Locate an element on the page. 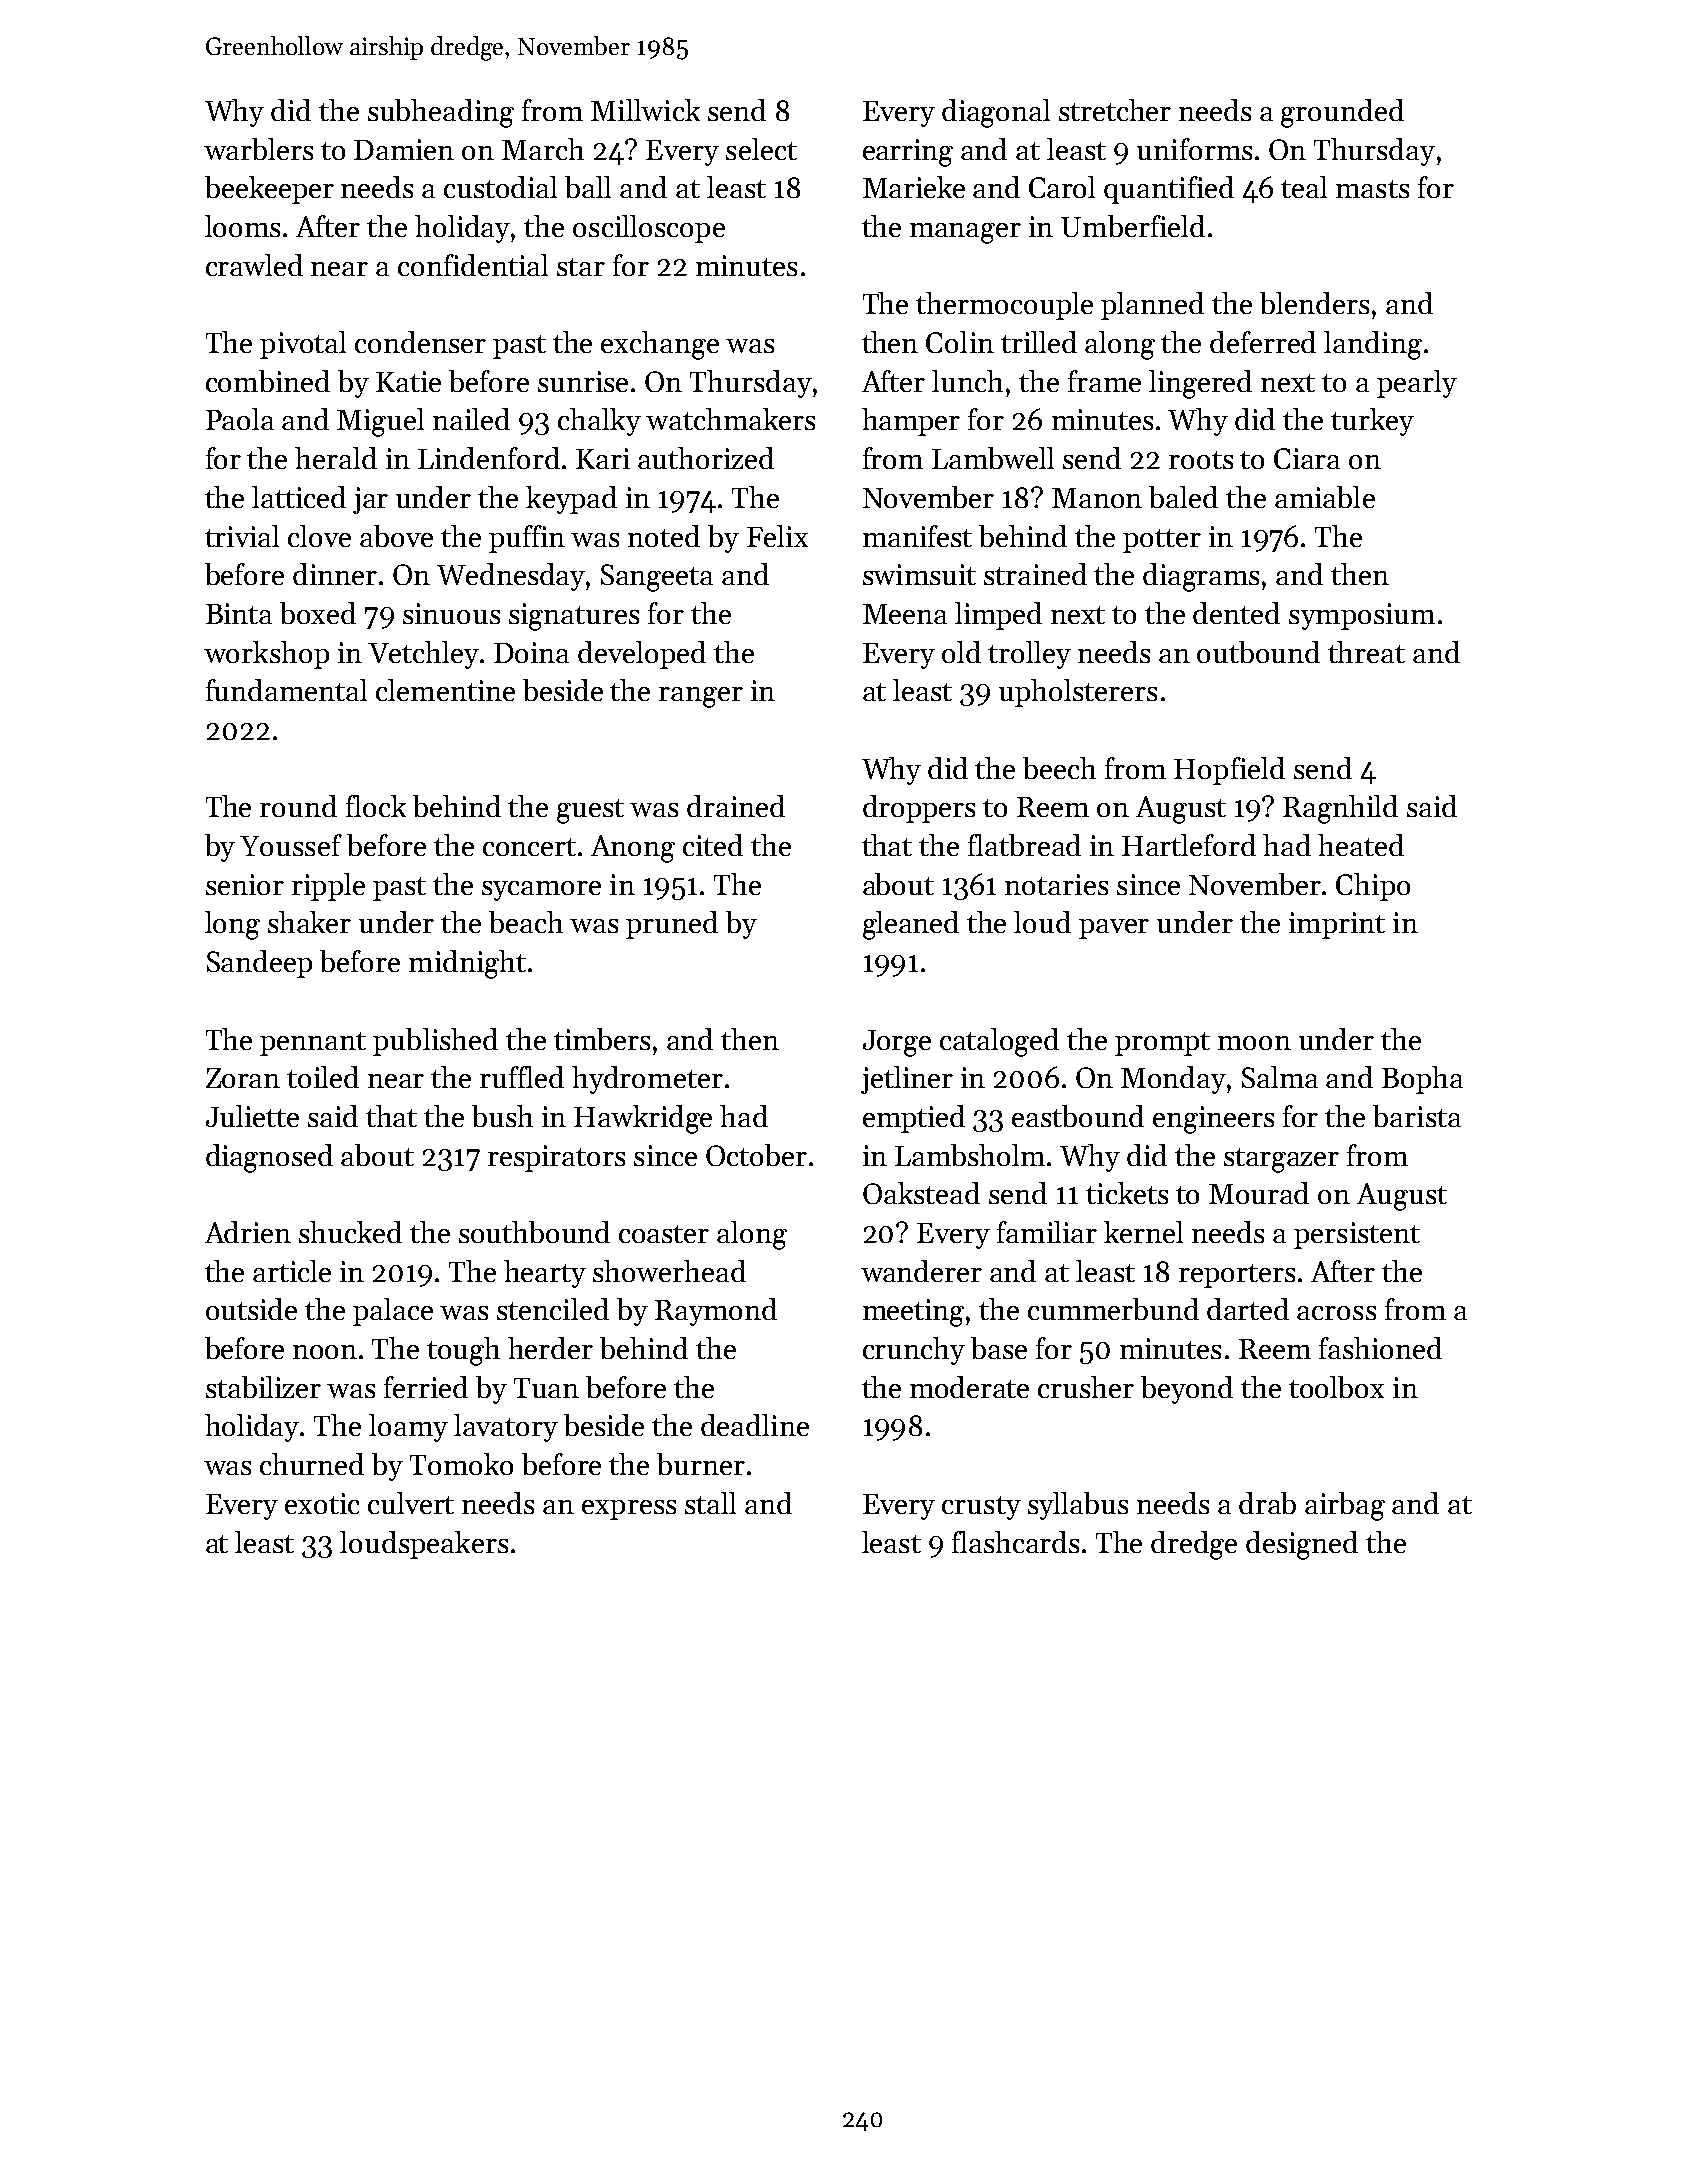 The height and width of the document is (2178, 1683). Zoran is located at coordinates (243, 1078).
